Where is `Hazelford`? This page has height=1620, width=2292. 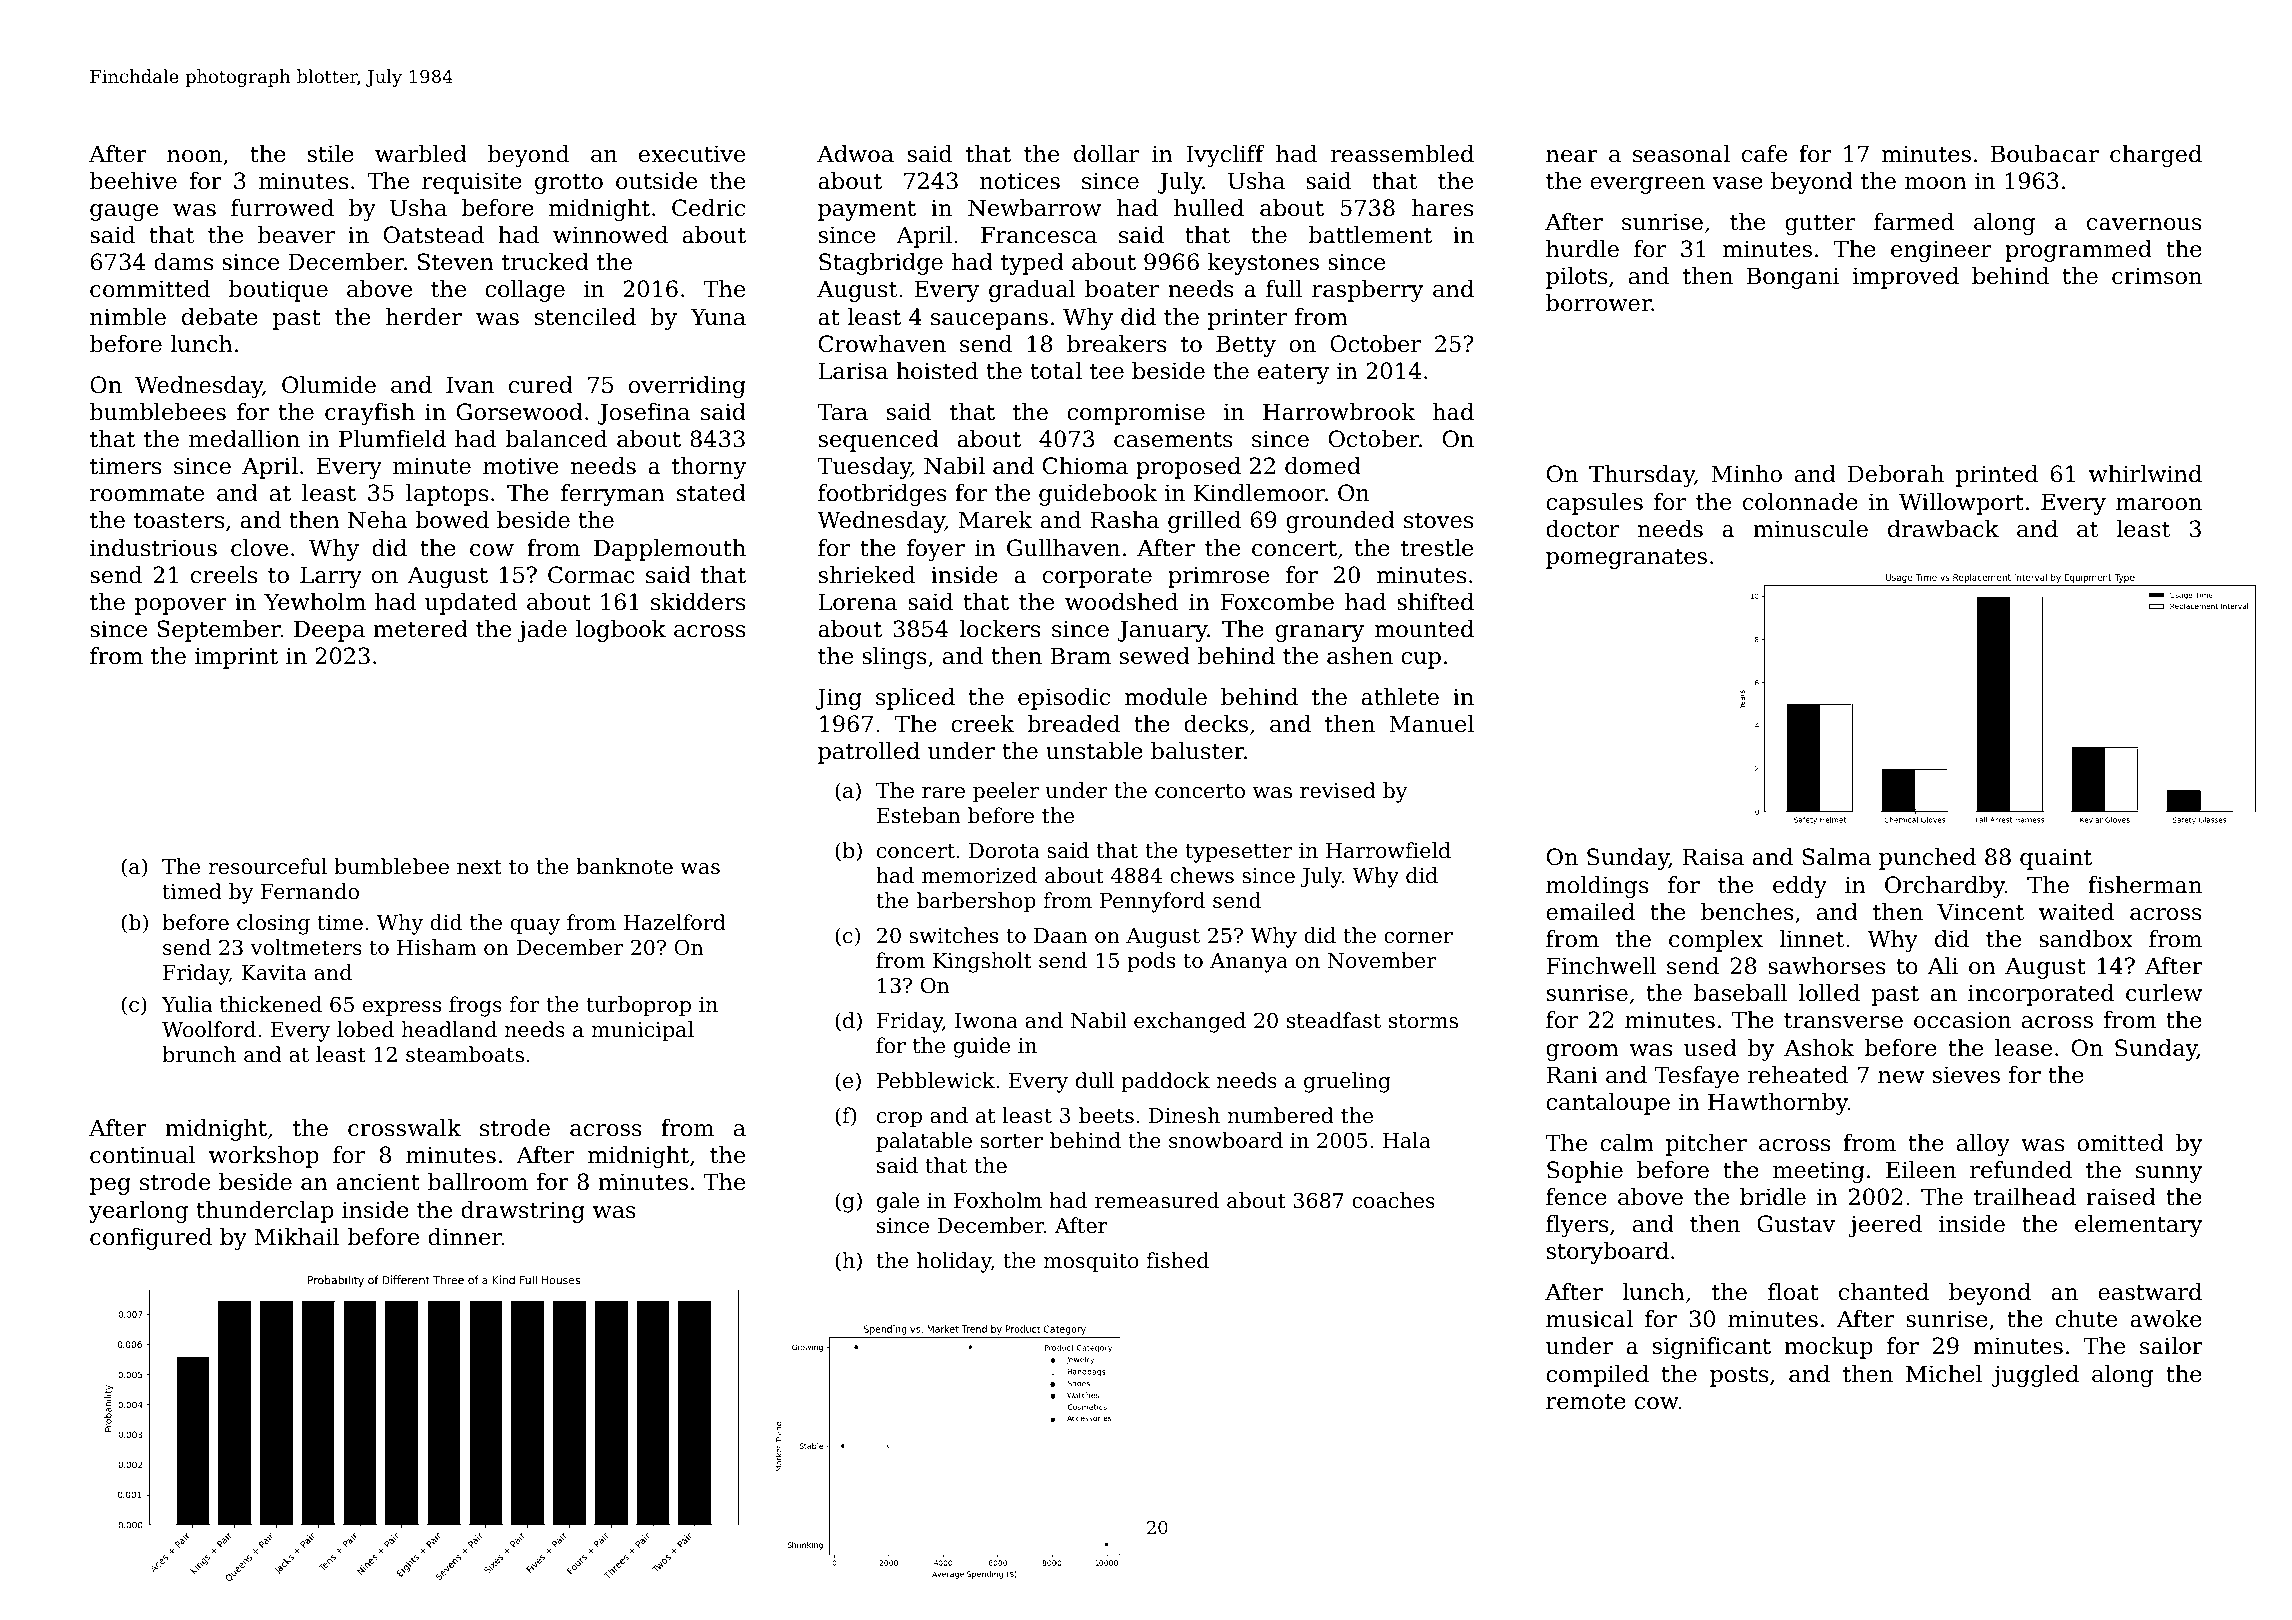
Hazelford is located at coordinates (675, 922).
